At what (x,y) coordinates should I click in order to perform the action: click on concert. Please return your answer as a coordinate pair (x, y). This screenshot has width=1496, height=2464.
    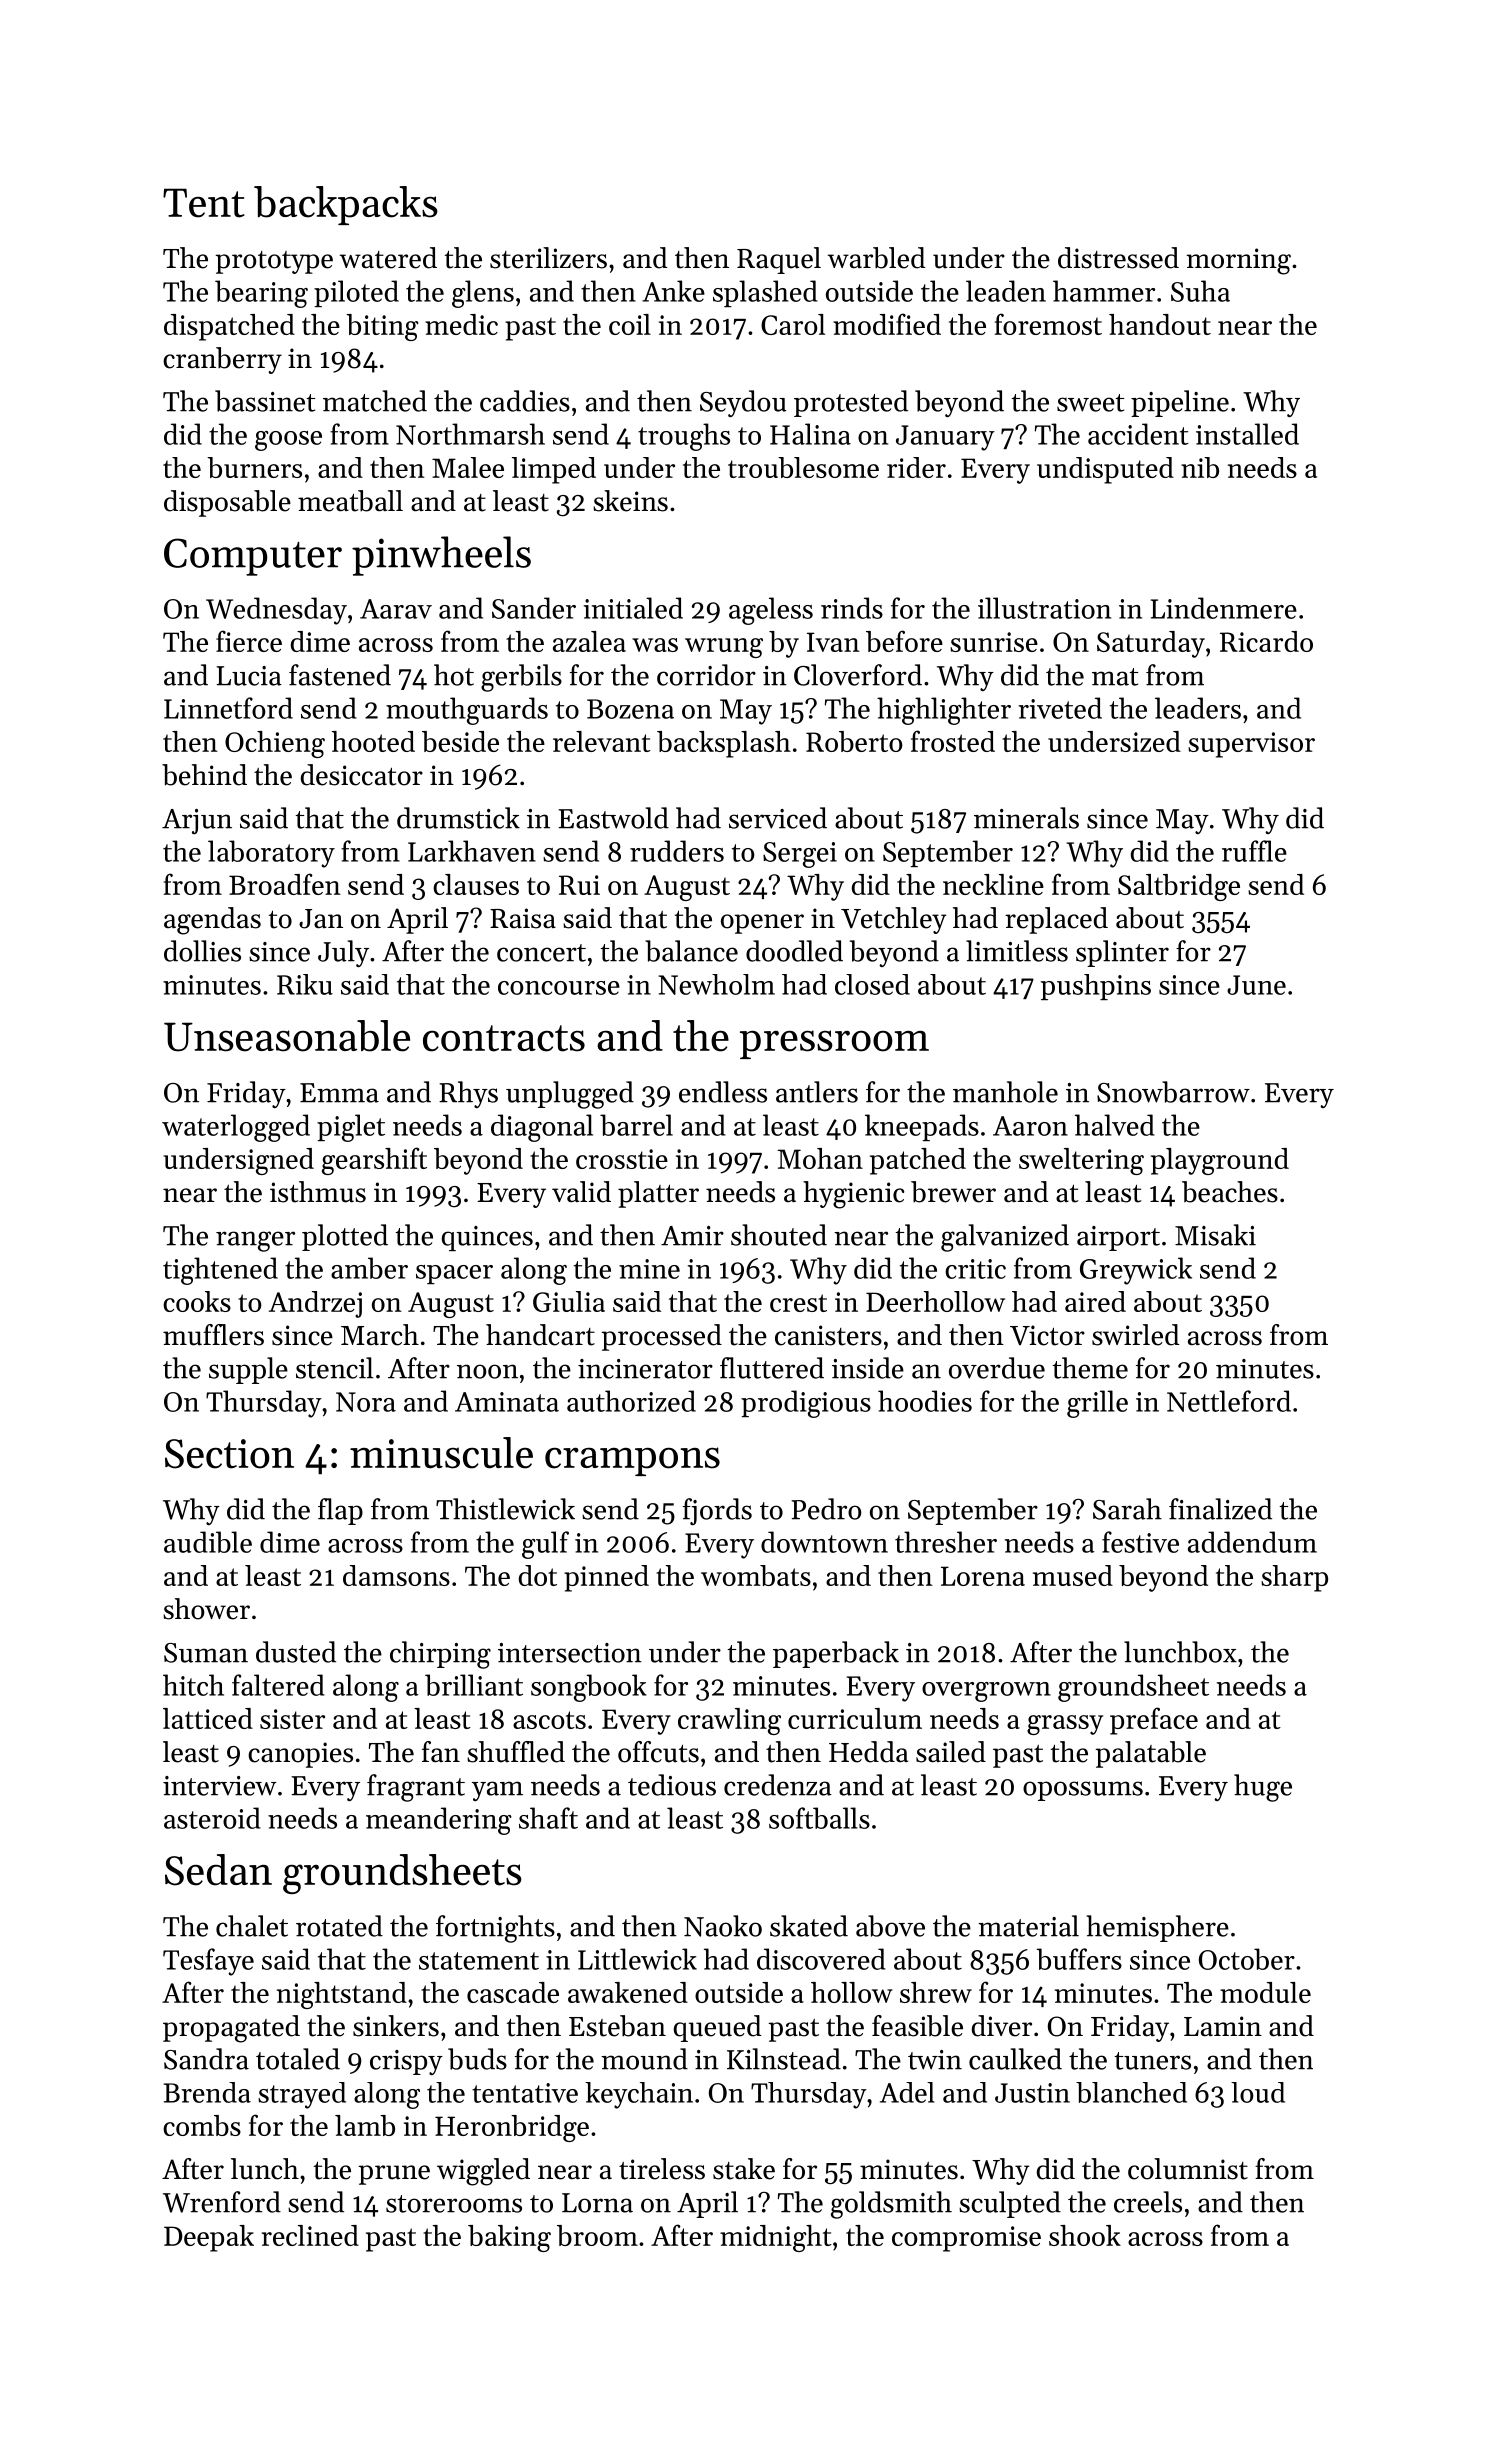
    Looking at the image, I should click on (541, 953).
